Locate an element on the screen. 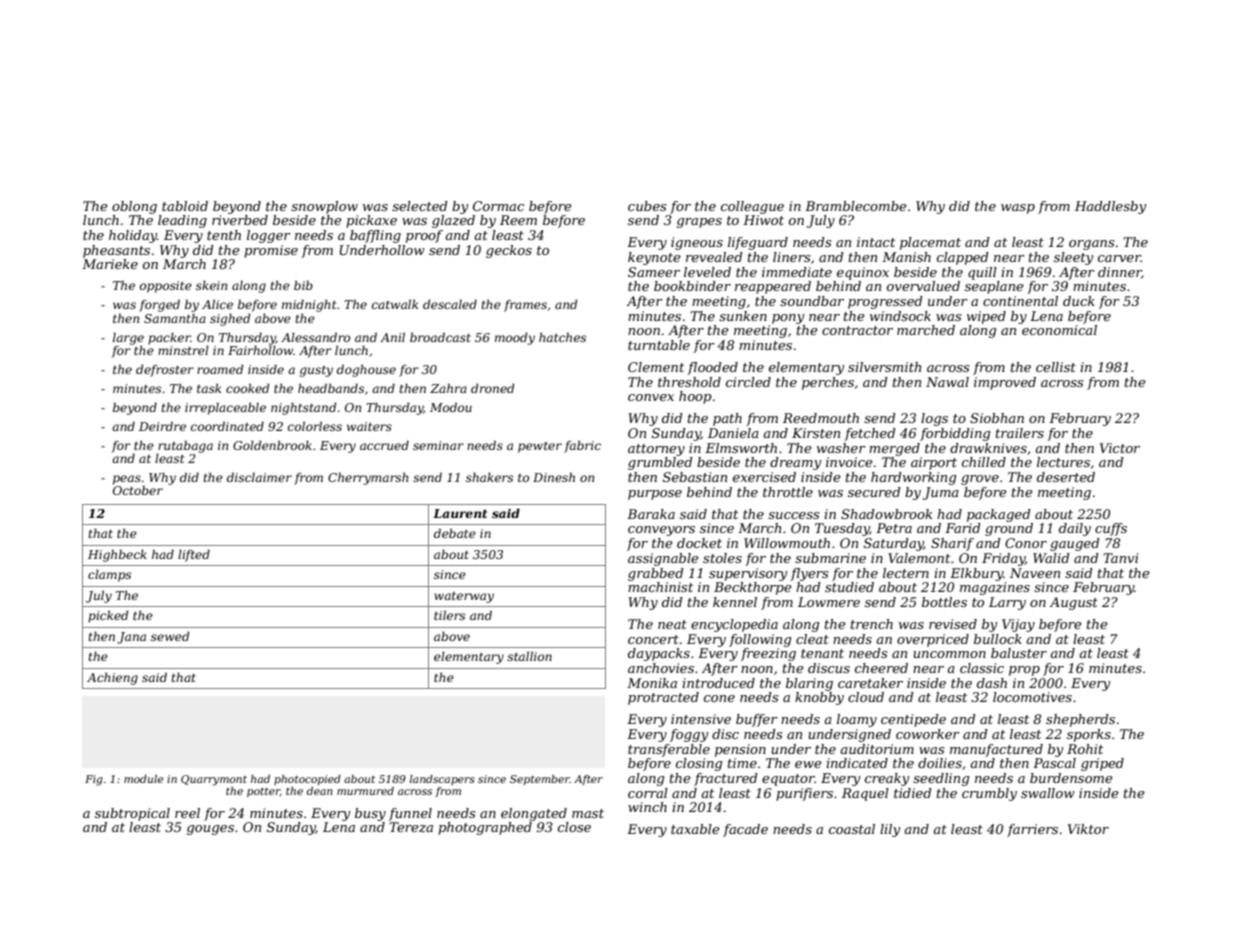 Image resolution: width=1233 pixels, height=952 pixels. deserted is located at coordinates (1066, 477).
